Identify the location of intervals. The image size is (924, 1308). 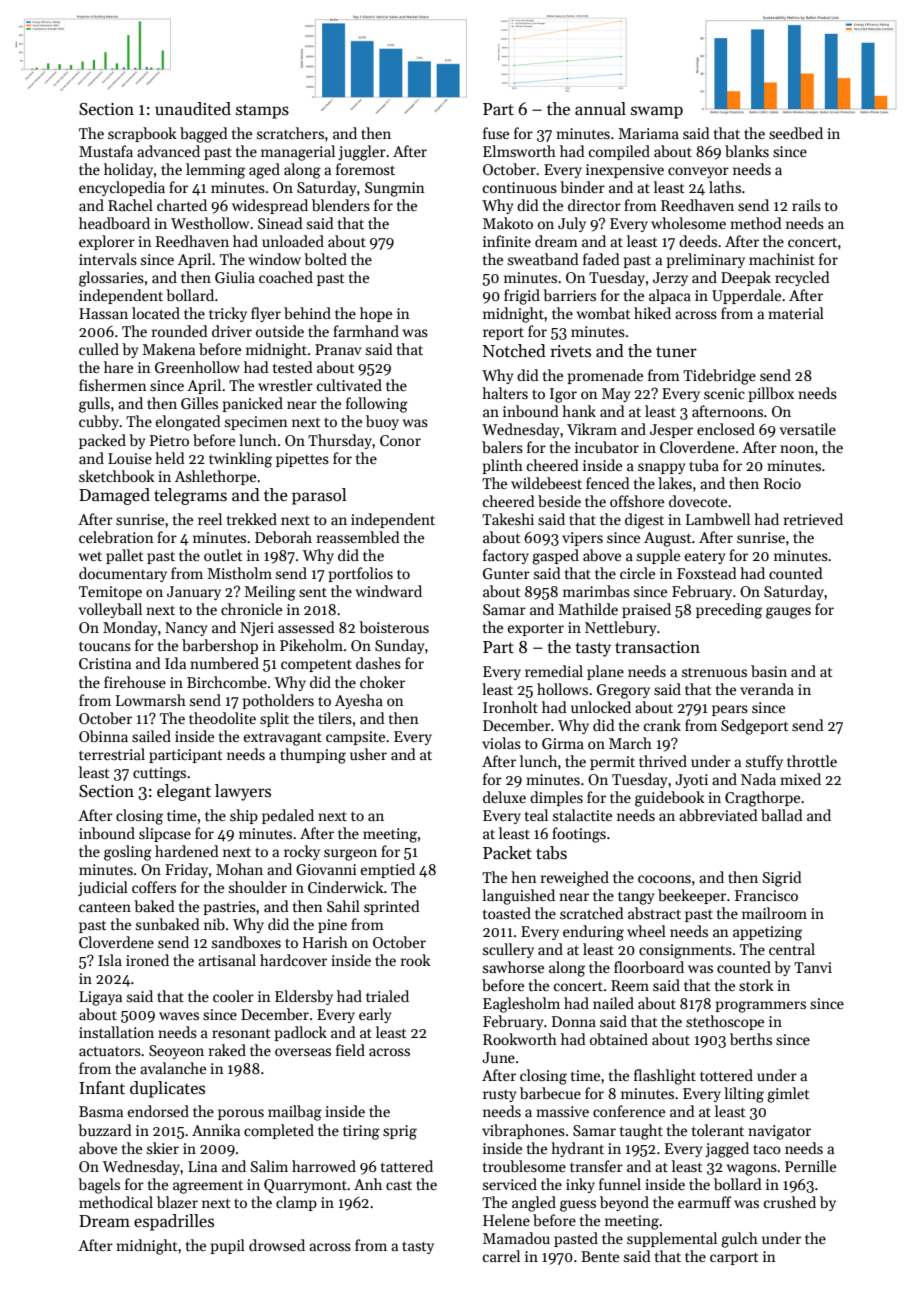
(108, 259).
